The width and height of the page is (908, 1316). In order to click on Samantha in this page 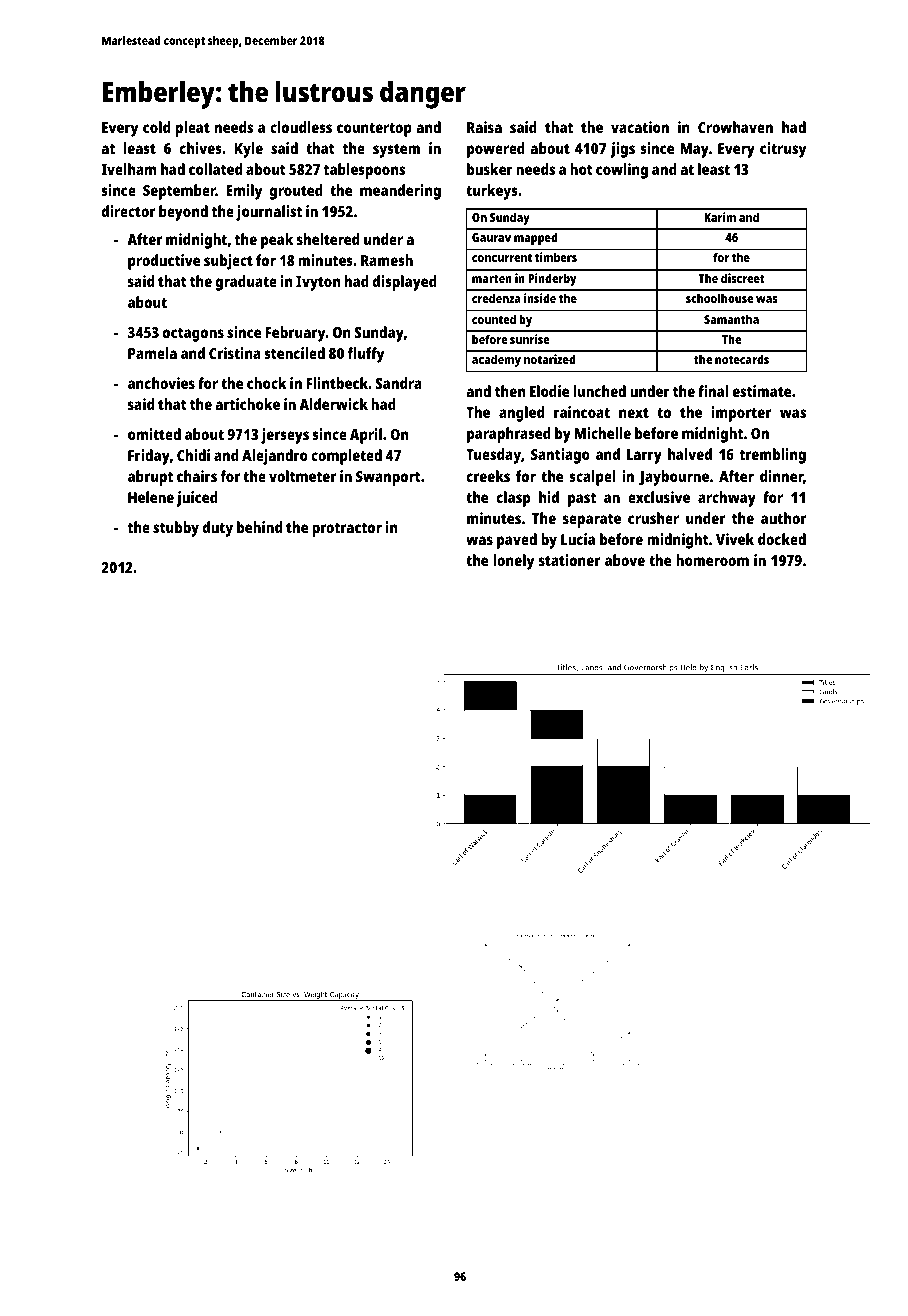, I will do `click(731, 319)`.
